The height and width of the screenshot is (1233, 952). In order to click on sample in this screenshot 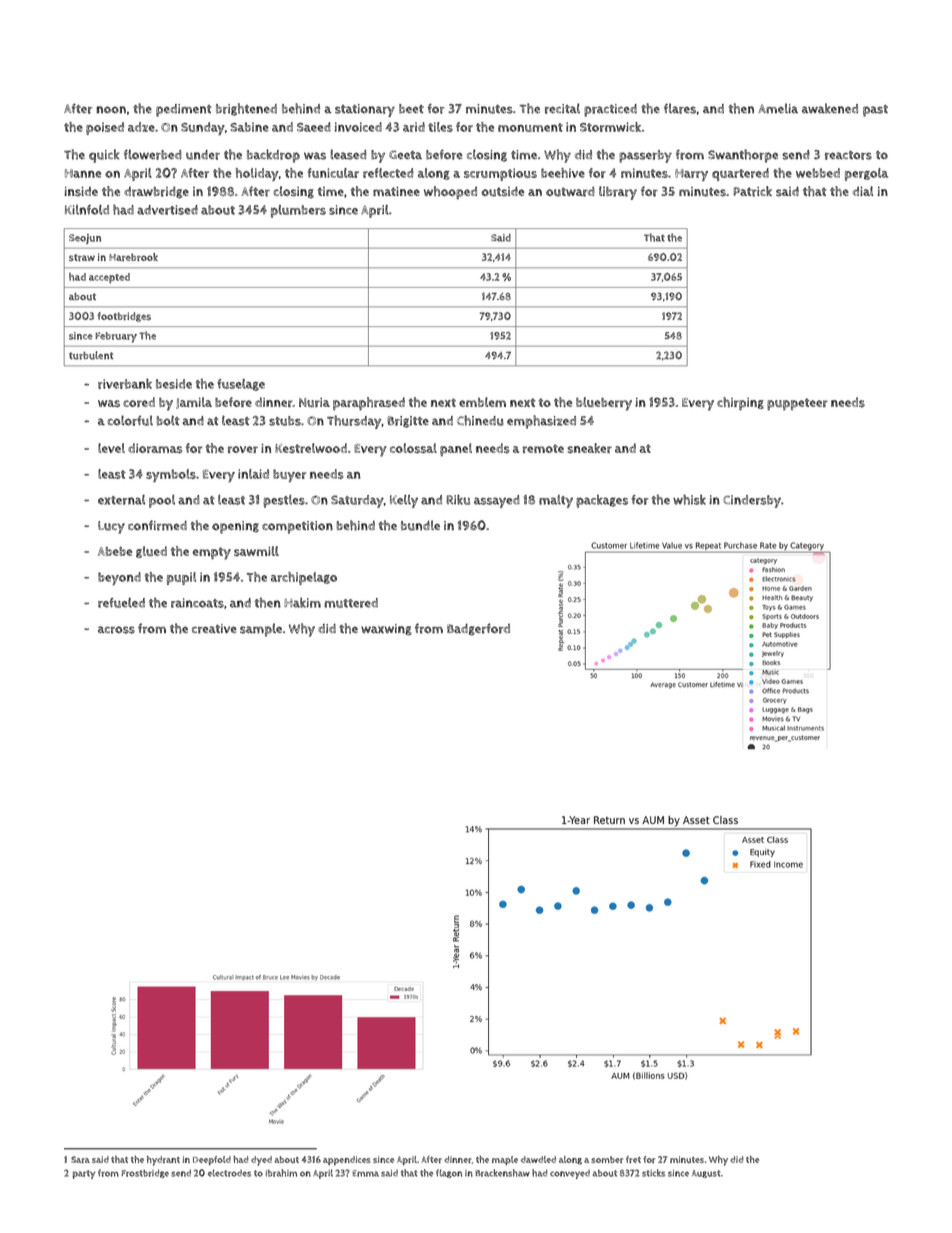, I will do `click(261, 630)`.
